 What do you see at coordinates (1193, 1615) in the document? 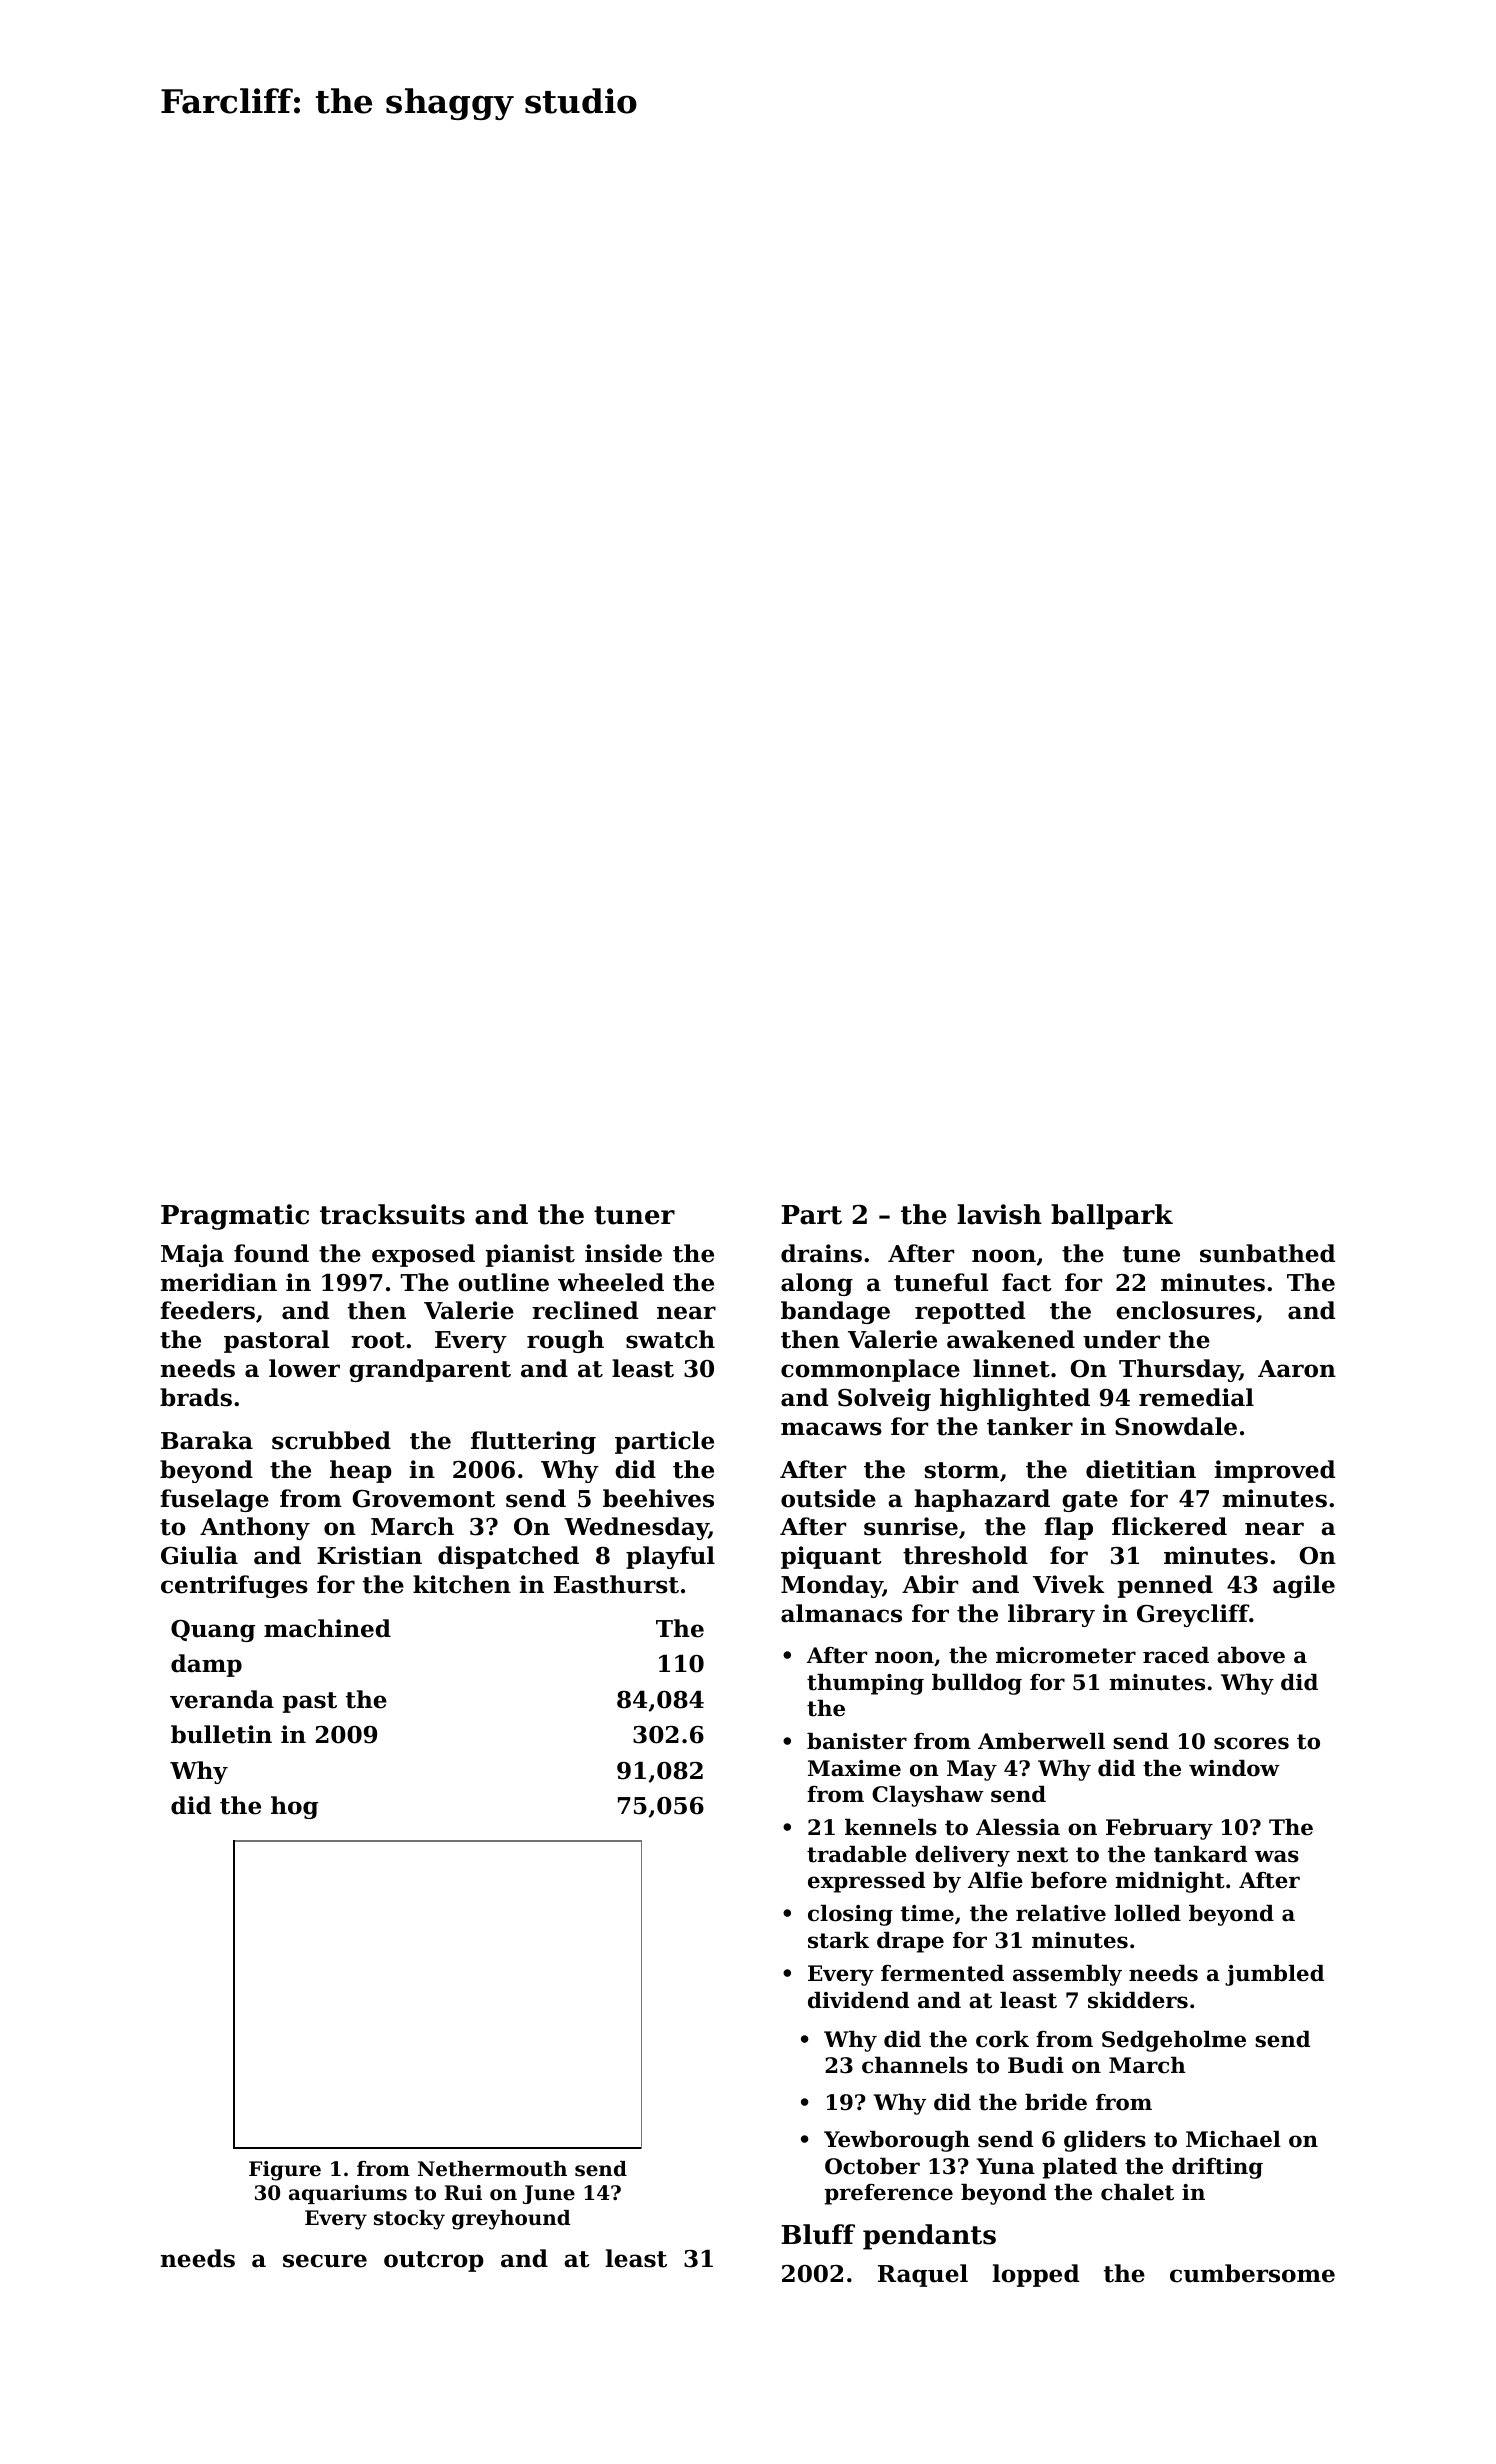
I see `Greycliff` at bounding box center [1193, 1615].
